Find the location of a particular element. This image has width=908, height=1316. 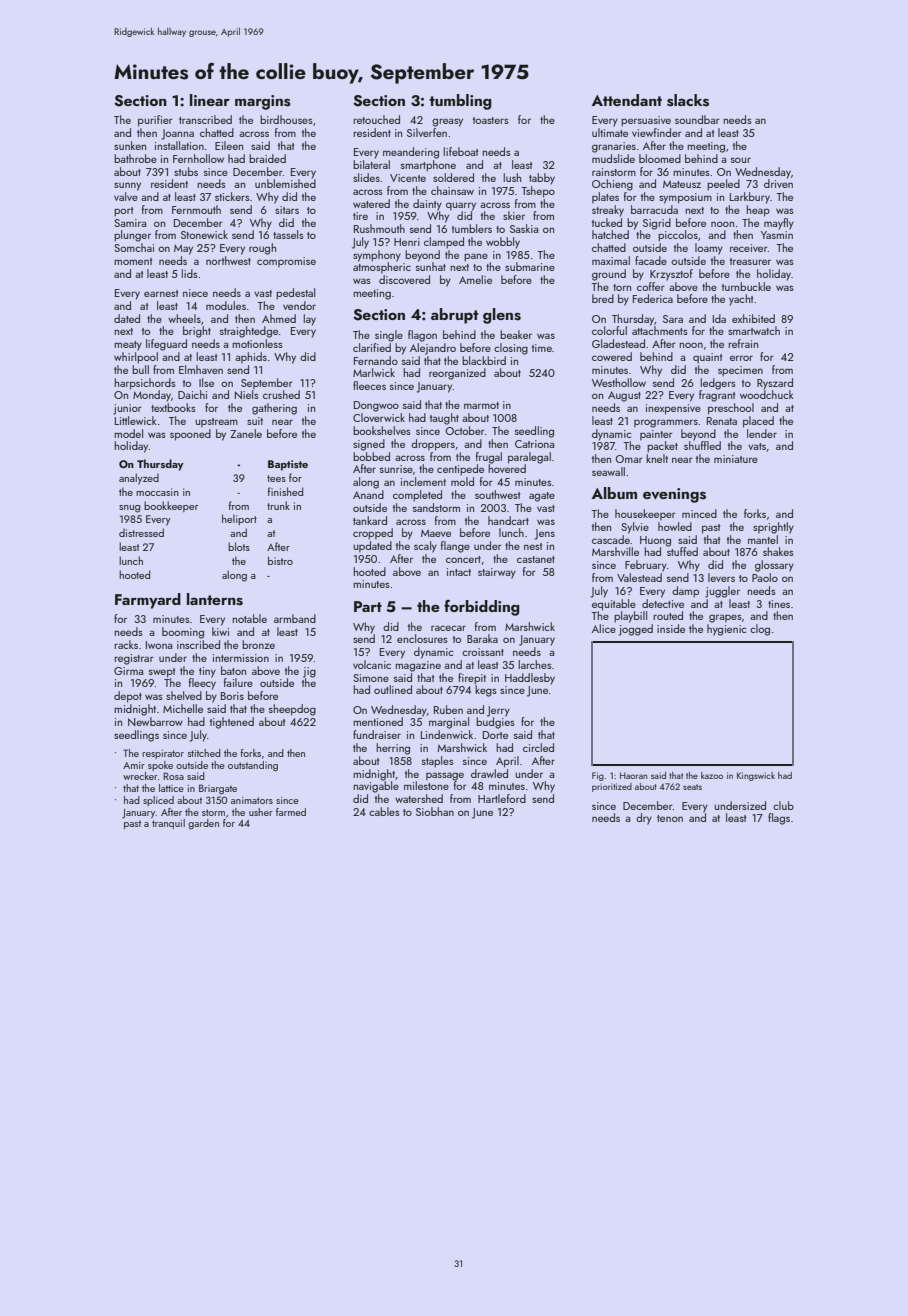

Siobhan is located at coordinates (435, 811).
